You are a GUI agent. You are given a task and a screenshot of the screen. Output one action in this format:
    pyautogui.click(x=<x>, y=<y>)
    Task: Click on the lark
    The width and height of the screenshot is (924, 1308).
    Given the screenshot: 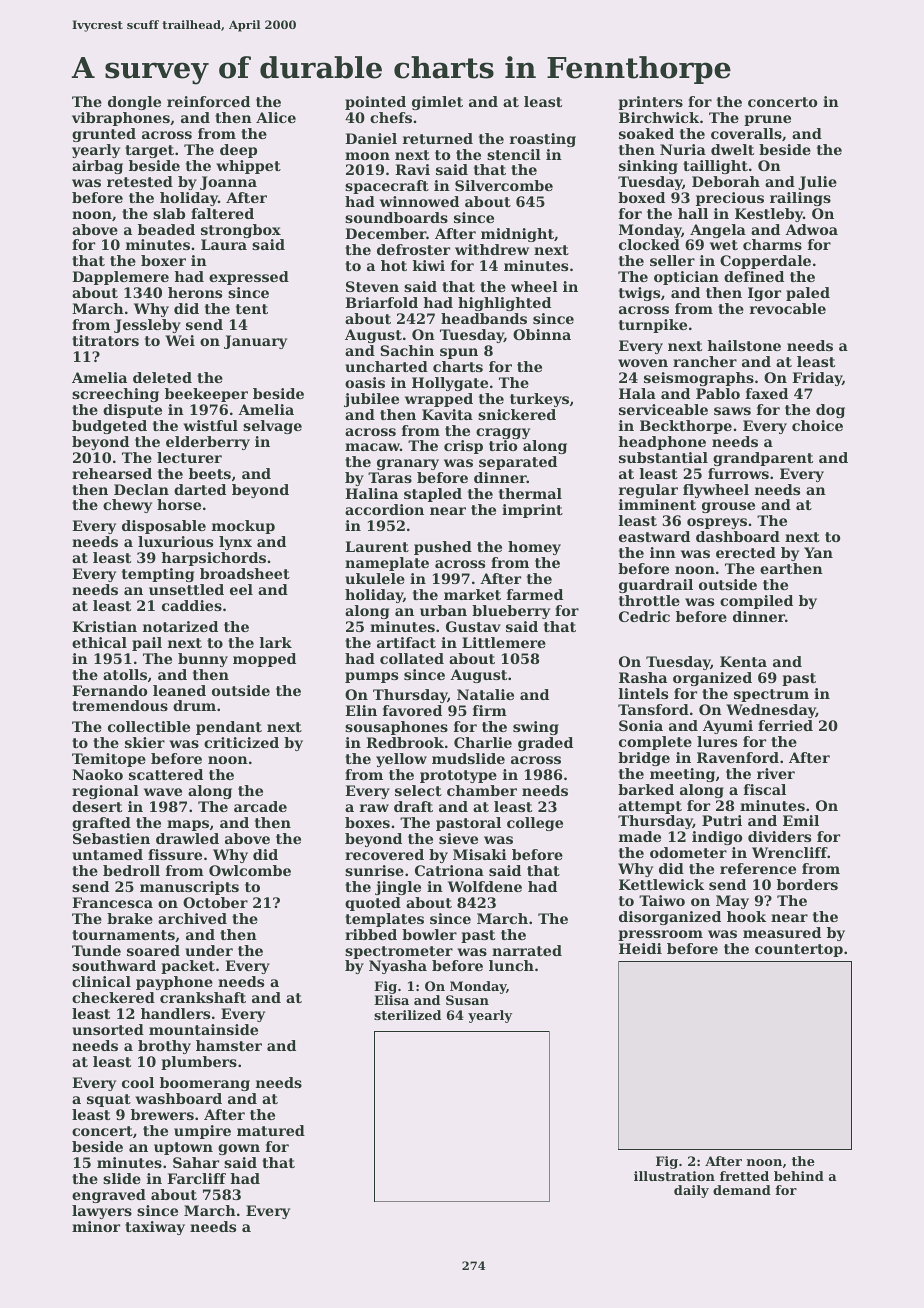 What is the action you would take?
    pyautogui.click(x=276, y=642)
